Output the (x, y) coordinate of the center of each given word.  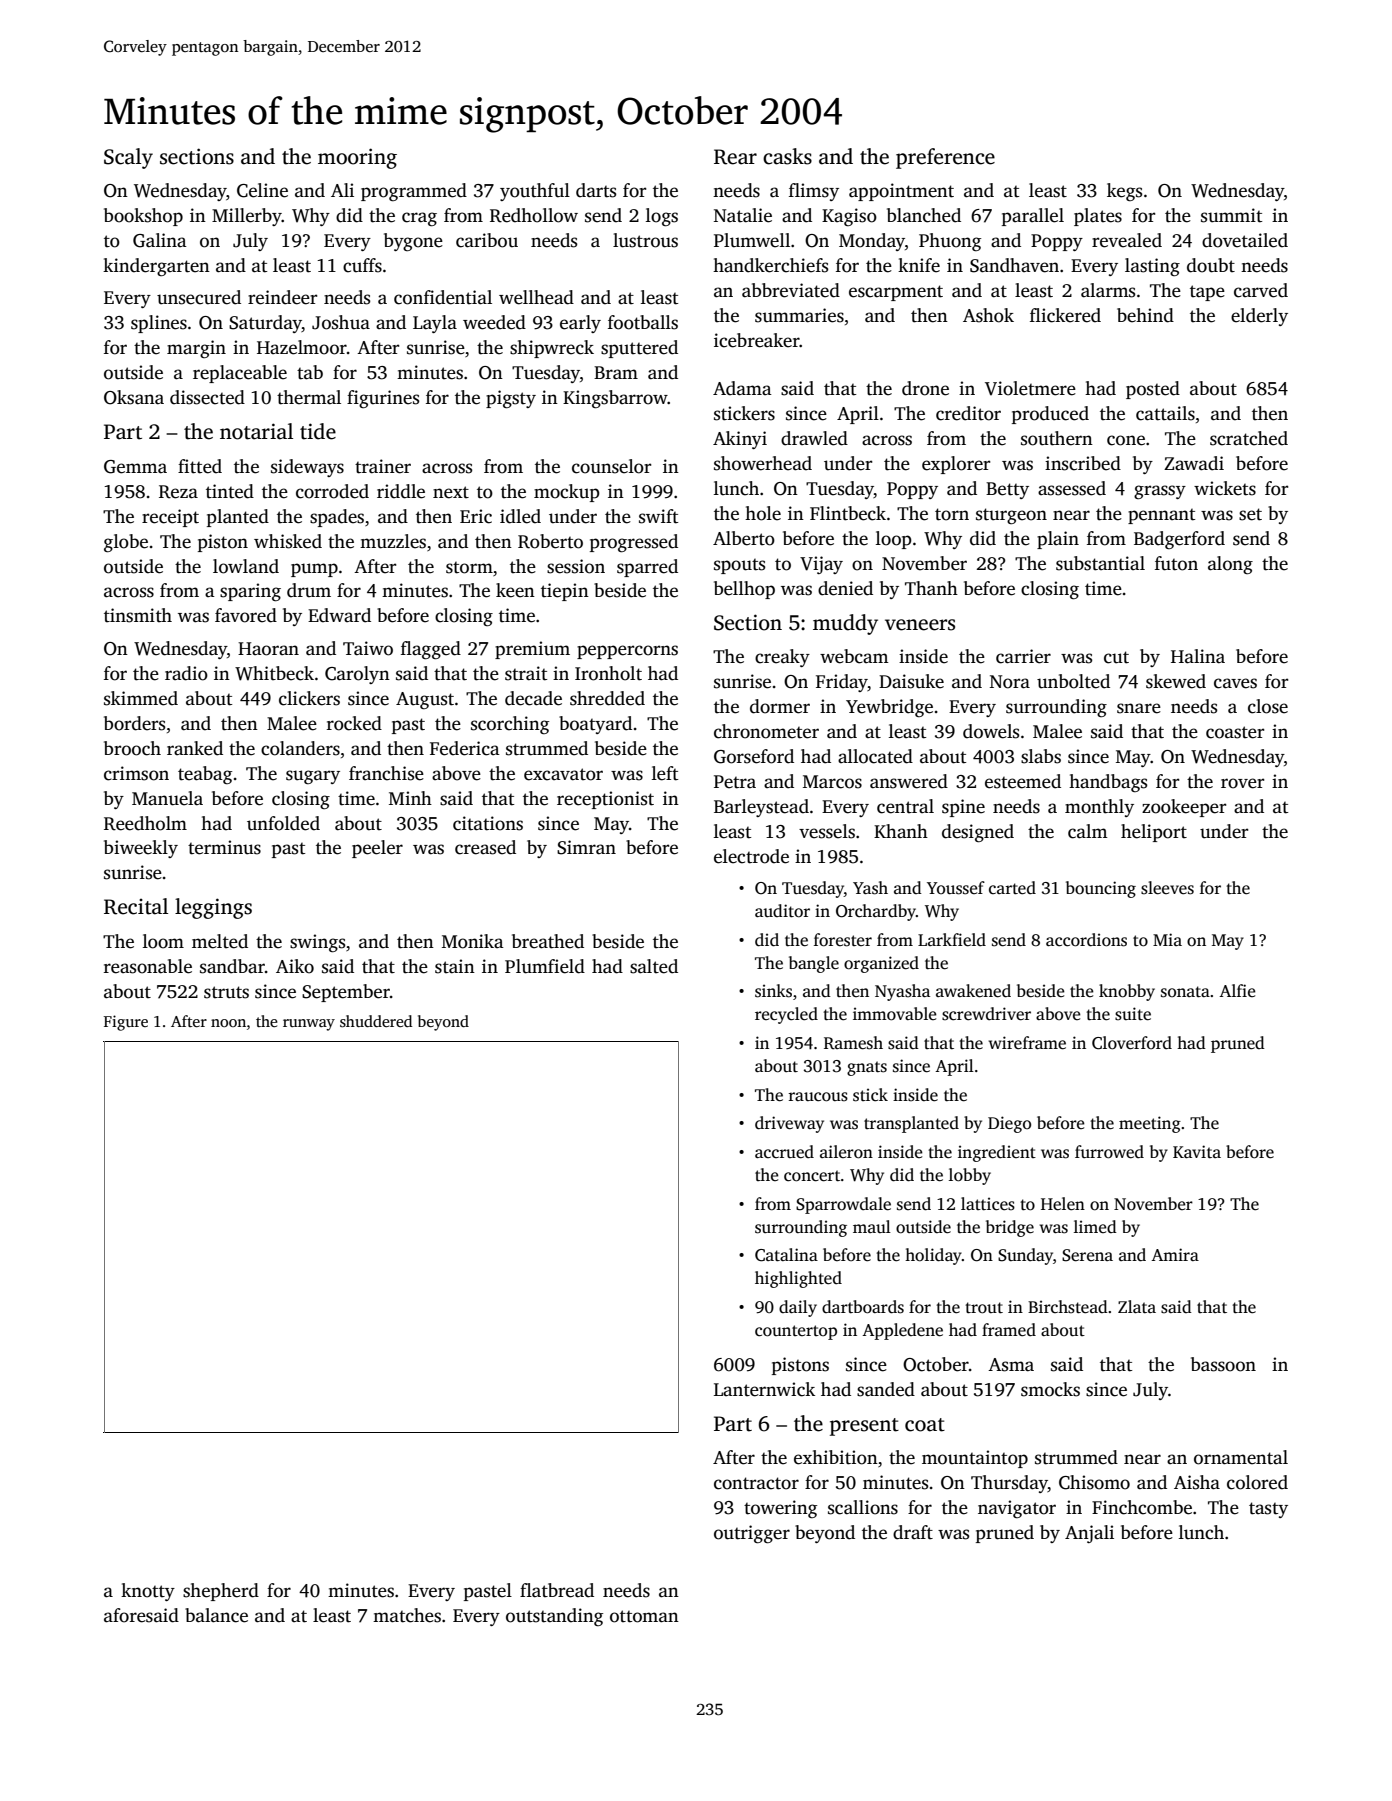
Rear (735, 157)
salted (654, 966)
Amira (1175, 1254)
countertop (796, 1332)
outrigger (752, 1534)
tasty (1268, 1510)
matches (407, 1615)
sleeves (1167, 888)
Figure (126, 1023)
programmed (414, 192)
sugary (313, 777)
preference (945, 158)
